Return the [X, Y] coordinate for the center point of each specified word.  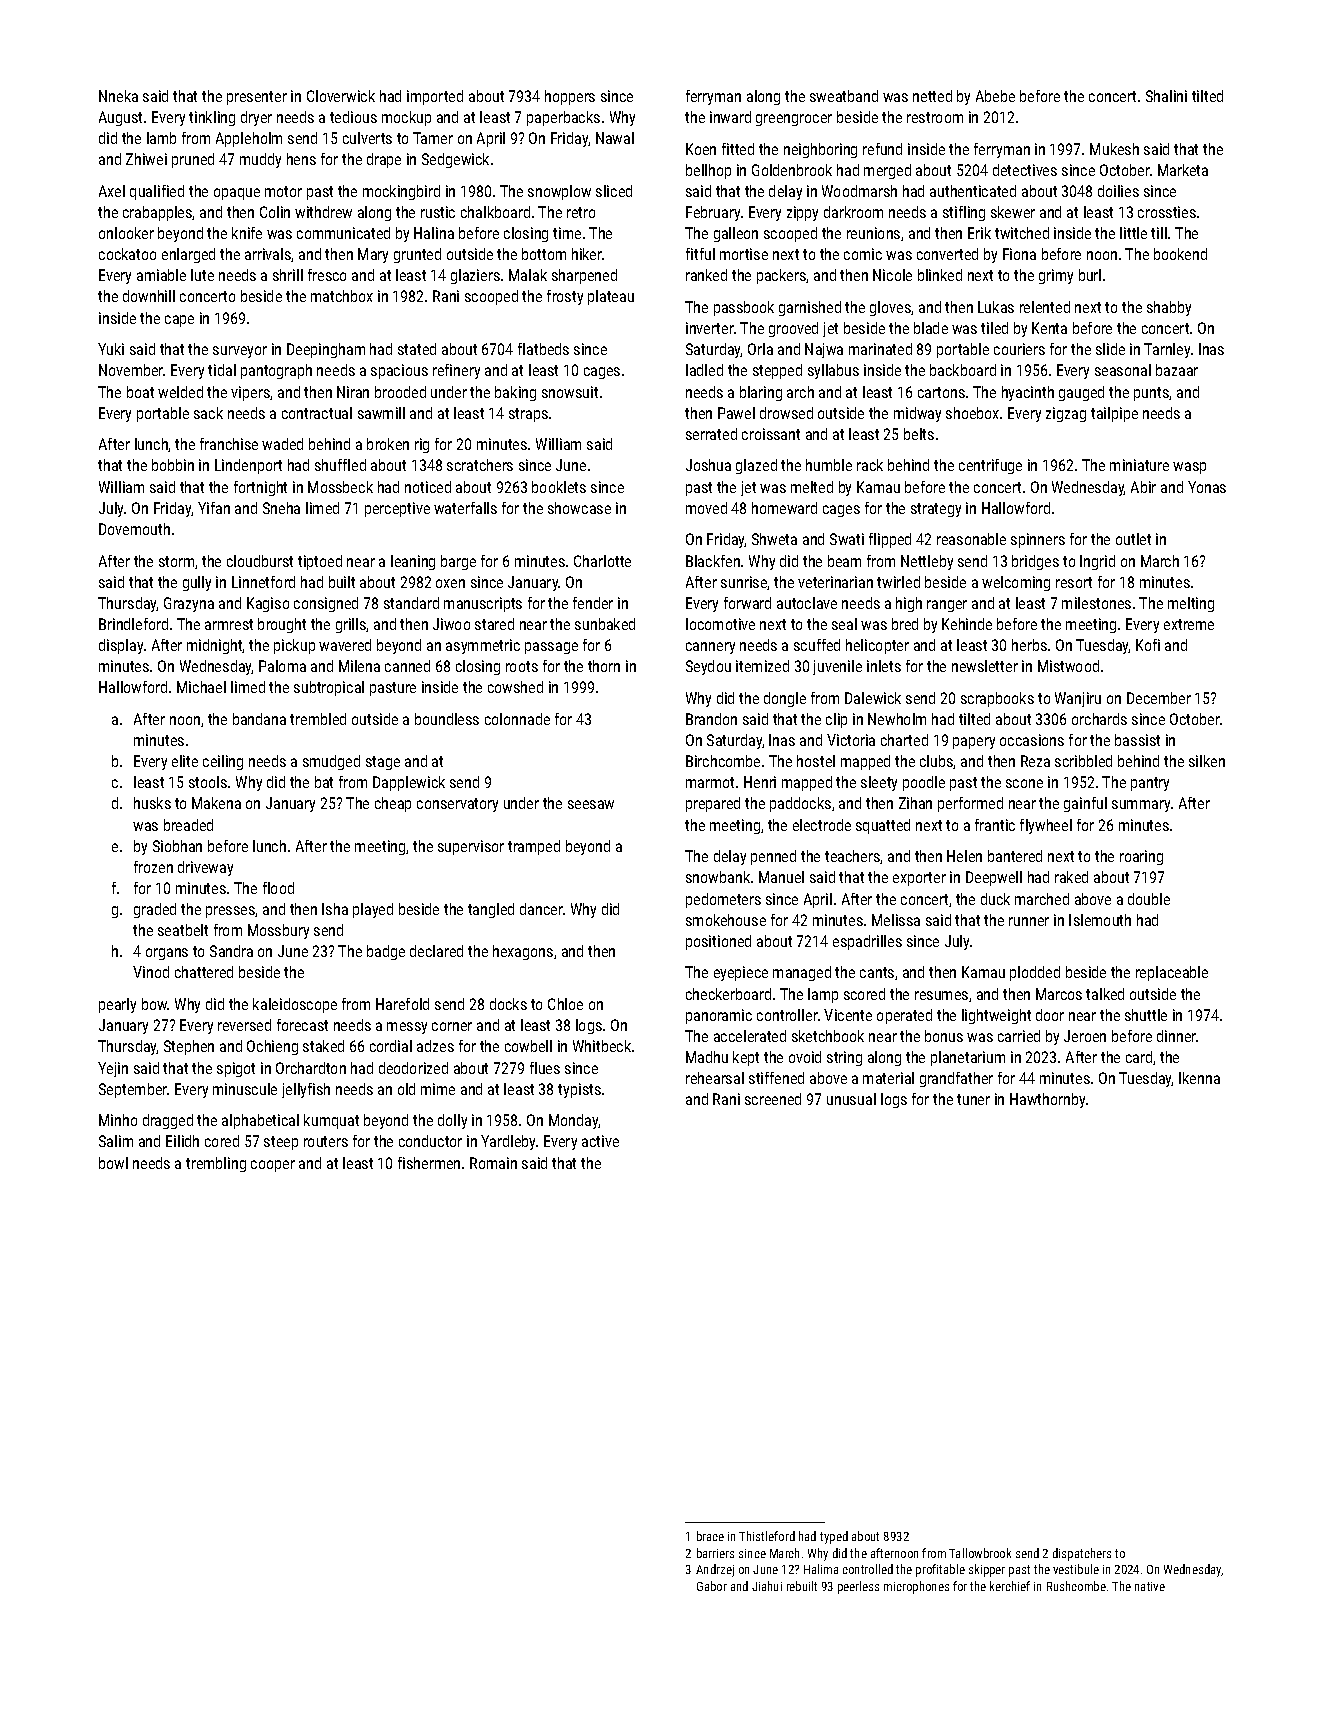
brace [710, 1536]
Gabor [712, 1586]
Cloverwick [341, 96]
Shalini [1166, 96]
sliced [614, 191]
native [1150, 1586]
